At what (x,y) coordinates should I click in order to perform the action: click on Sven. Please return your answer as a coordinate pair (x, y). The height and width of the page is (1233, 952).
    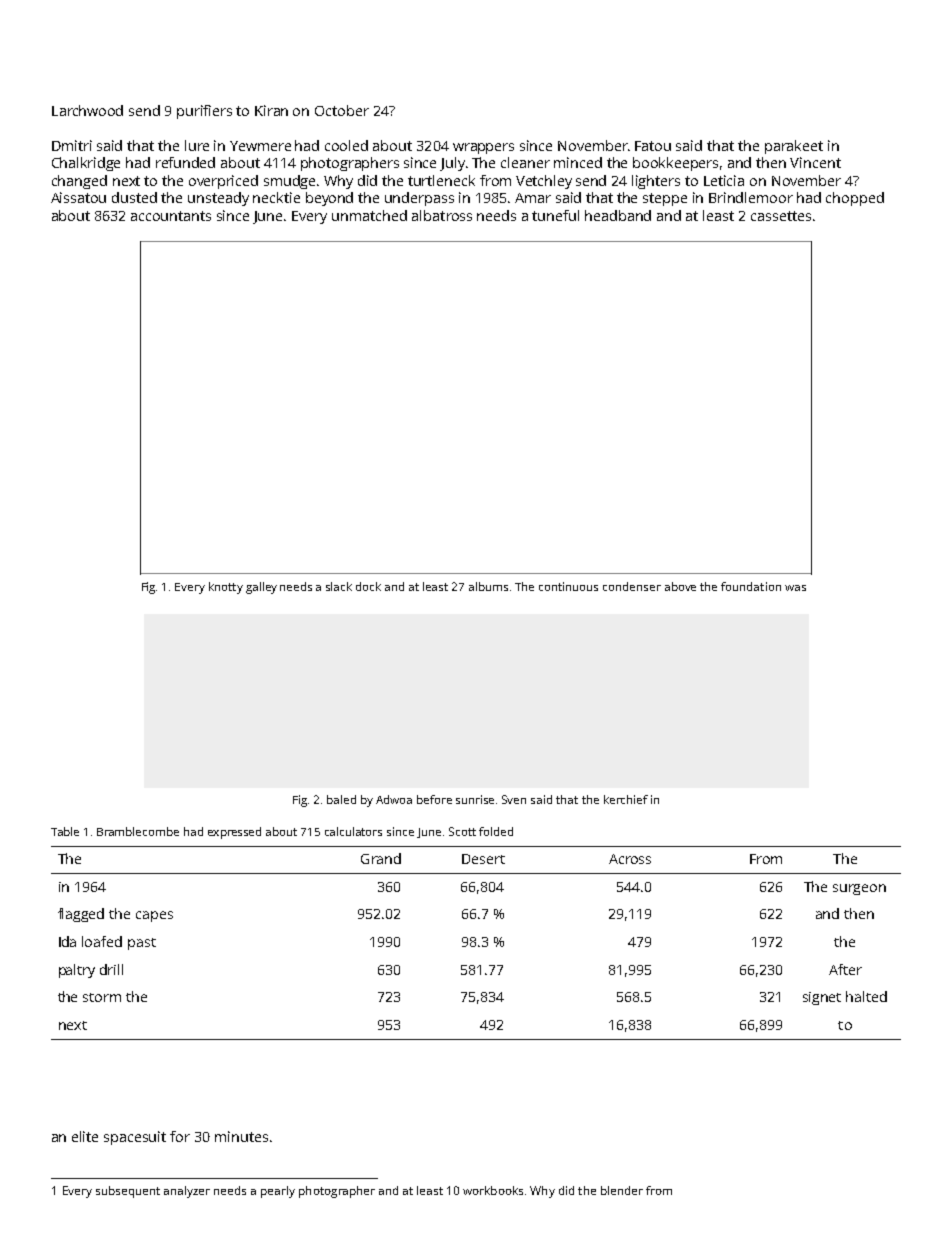
    Looking at the image, I should click on (514, 799).
